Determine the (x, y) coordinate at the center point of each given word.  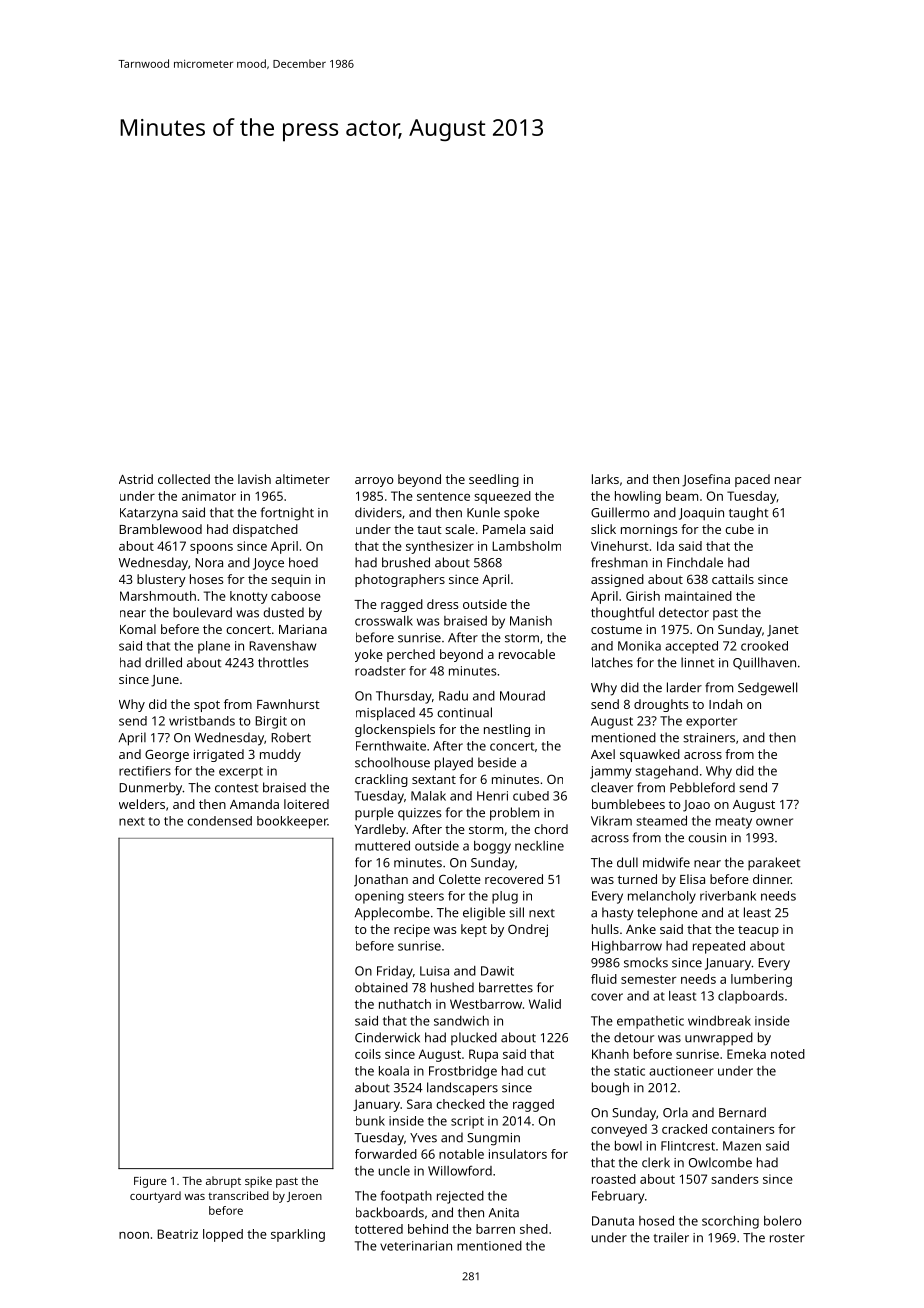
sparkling (298, 1235)
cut (536, 1071)
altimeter (302, 479)
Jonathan (381, 880)
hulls (605, 929)
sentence (443, 496)
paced (752, 480)
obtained (381, 987)
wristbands (202, 721)
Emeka (746, 1054)
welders (142, 804)
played (454, 764)
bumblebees (628, 804)
